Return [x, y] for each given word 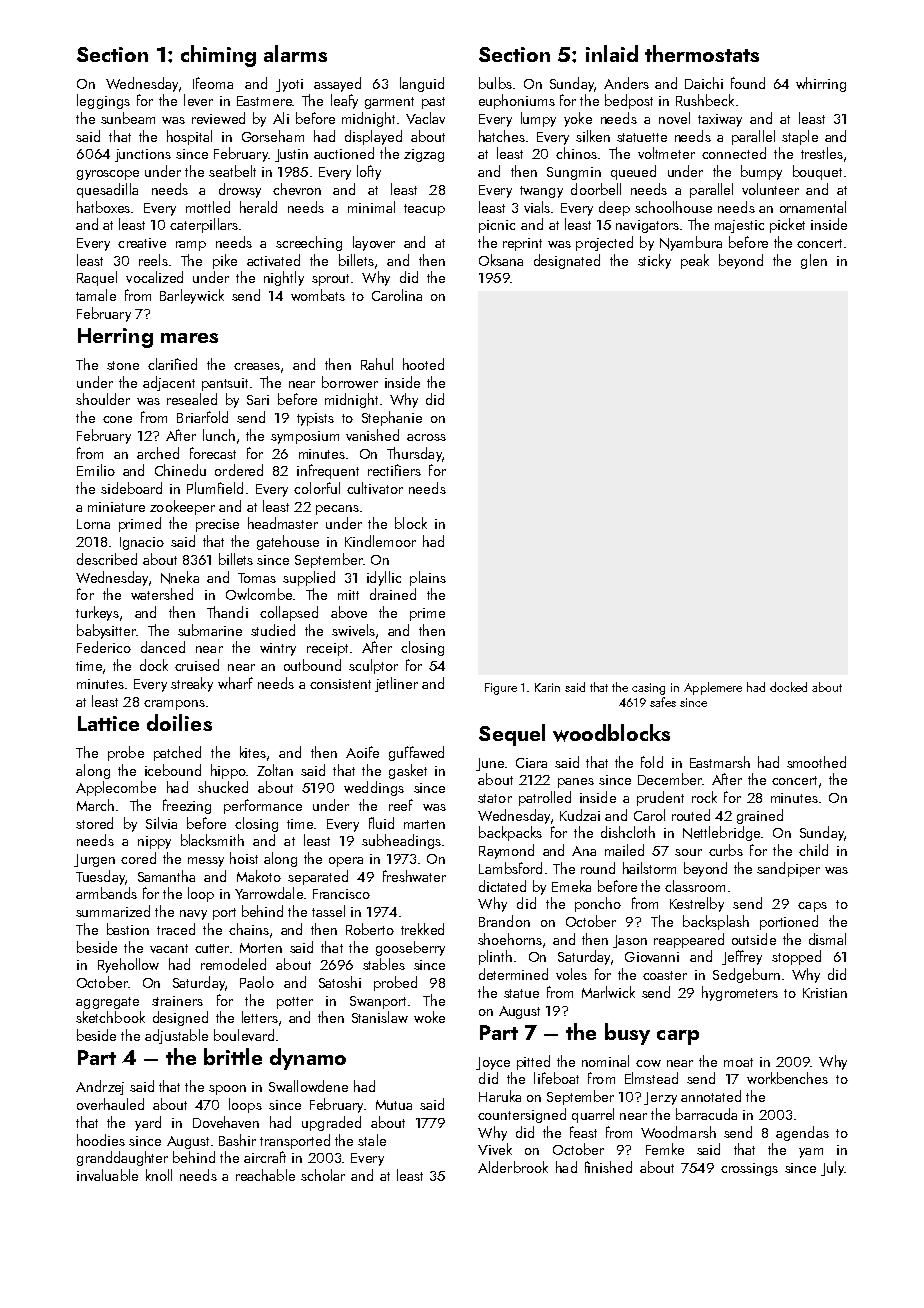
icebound [173, 770]
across [426, 437]
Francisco [341, 894]
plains [428, 578]
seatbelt [232, 171]
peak [695, 261]
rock [704, 797]
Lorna [93, 524]
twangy [541, 192]
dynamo [308, 1059]
